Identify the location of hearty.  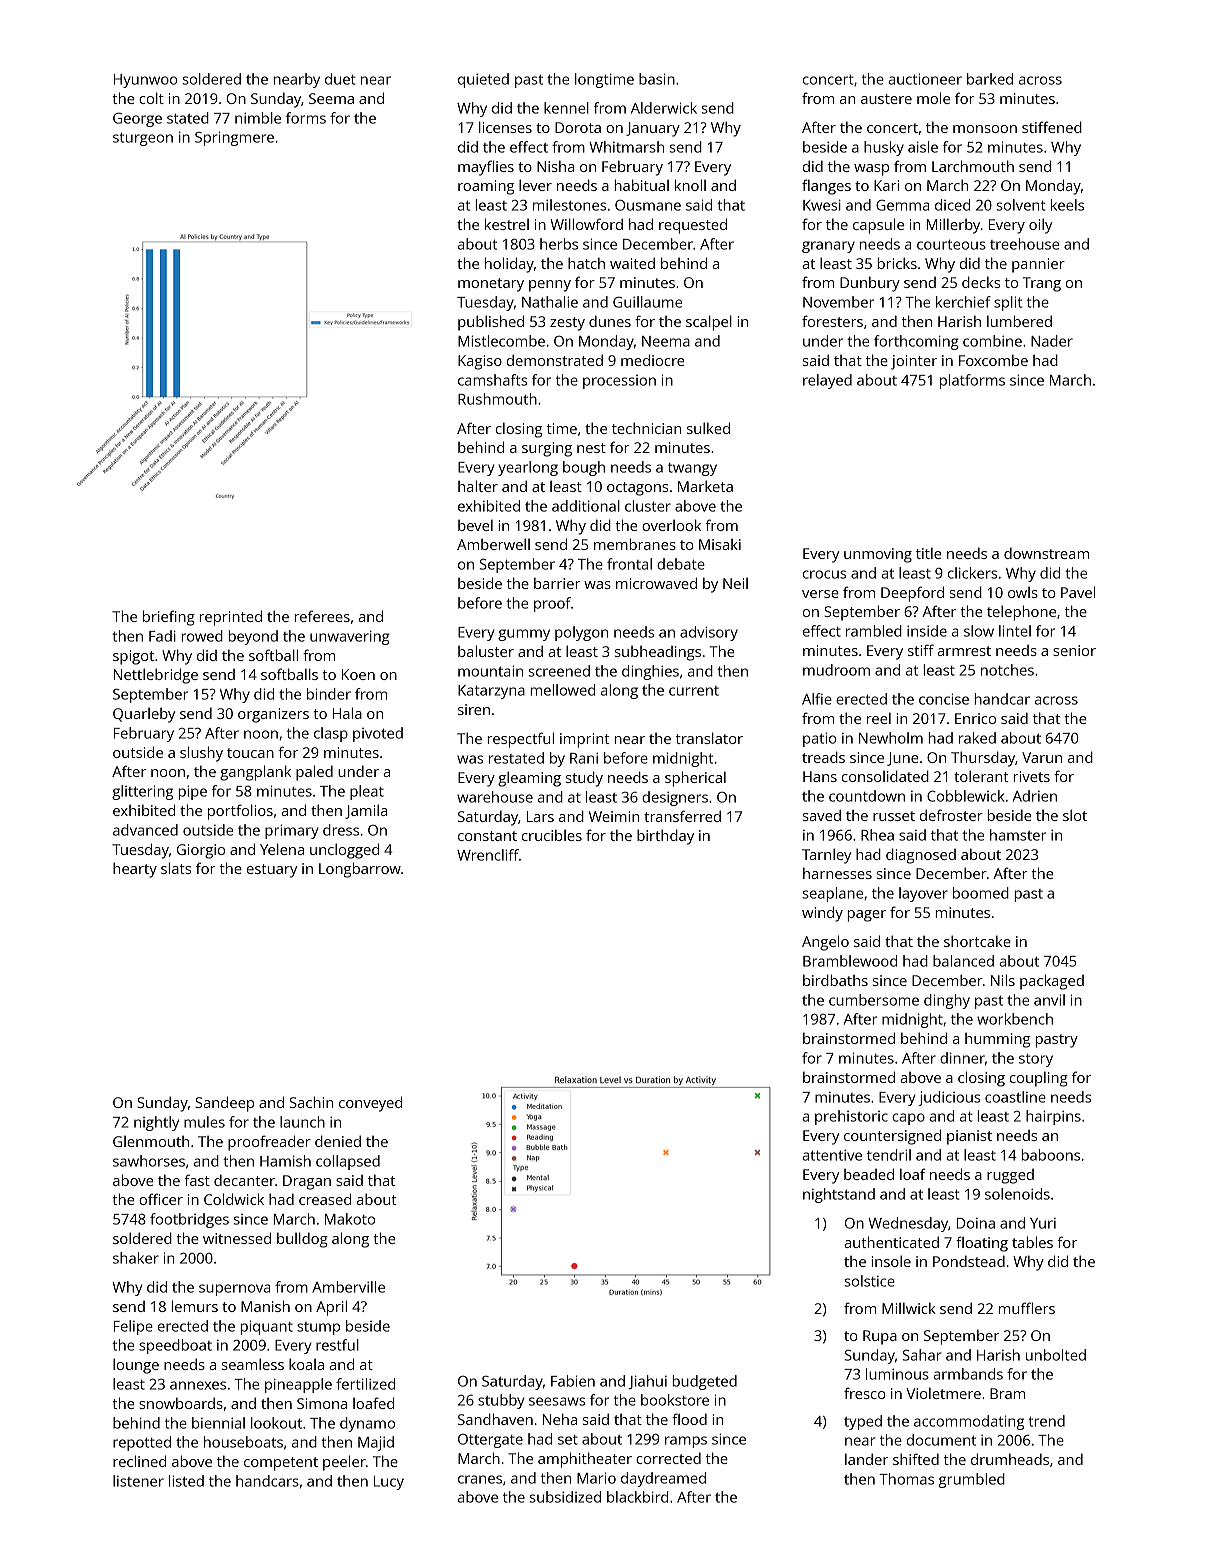
(135, 870).
